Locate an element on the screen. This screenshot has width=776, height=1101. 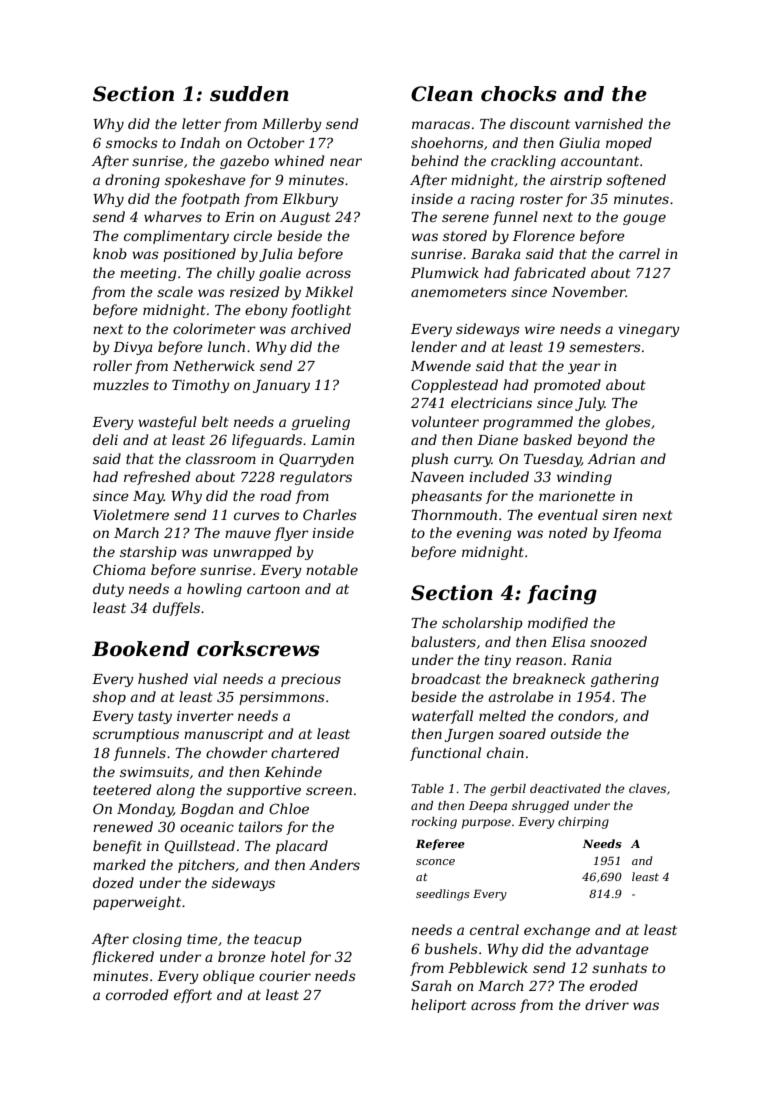
chilly is located at coordinates (236, 274).
